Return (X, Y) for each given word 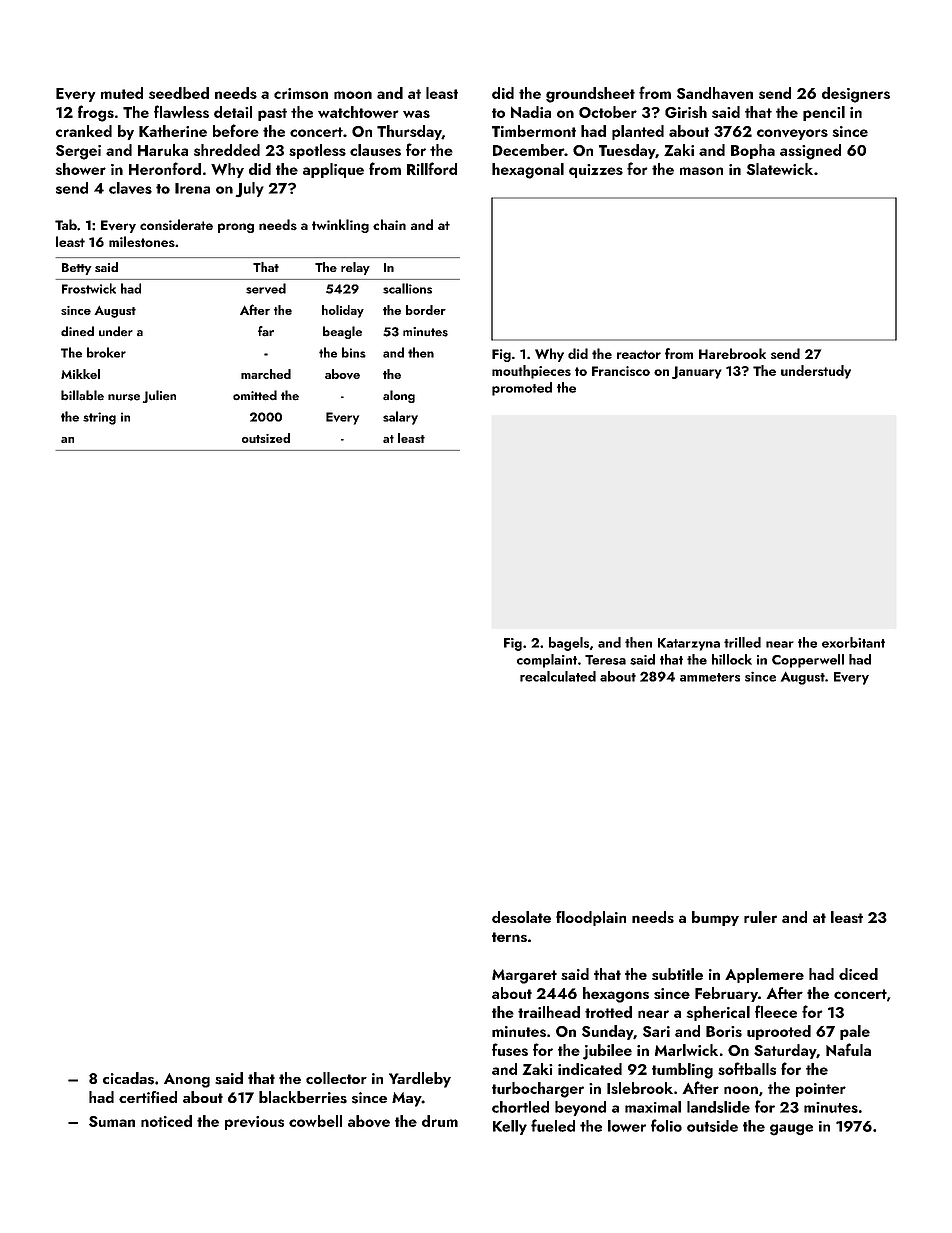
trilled (742, 642)
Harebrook (732, 353)
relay (355, 268)
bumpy (715, 918)
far (266, 331)
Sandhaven (715, 93)
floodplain (591, 918)
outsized (266, 438)
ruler (760, 917)
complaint (547, 661)
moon (353, 95)
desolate (521, 917)
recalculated (558, 676)
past (272, 114)
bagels (569, 644)
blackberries (303, 1097)
